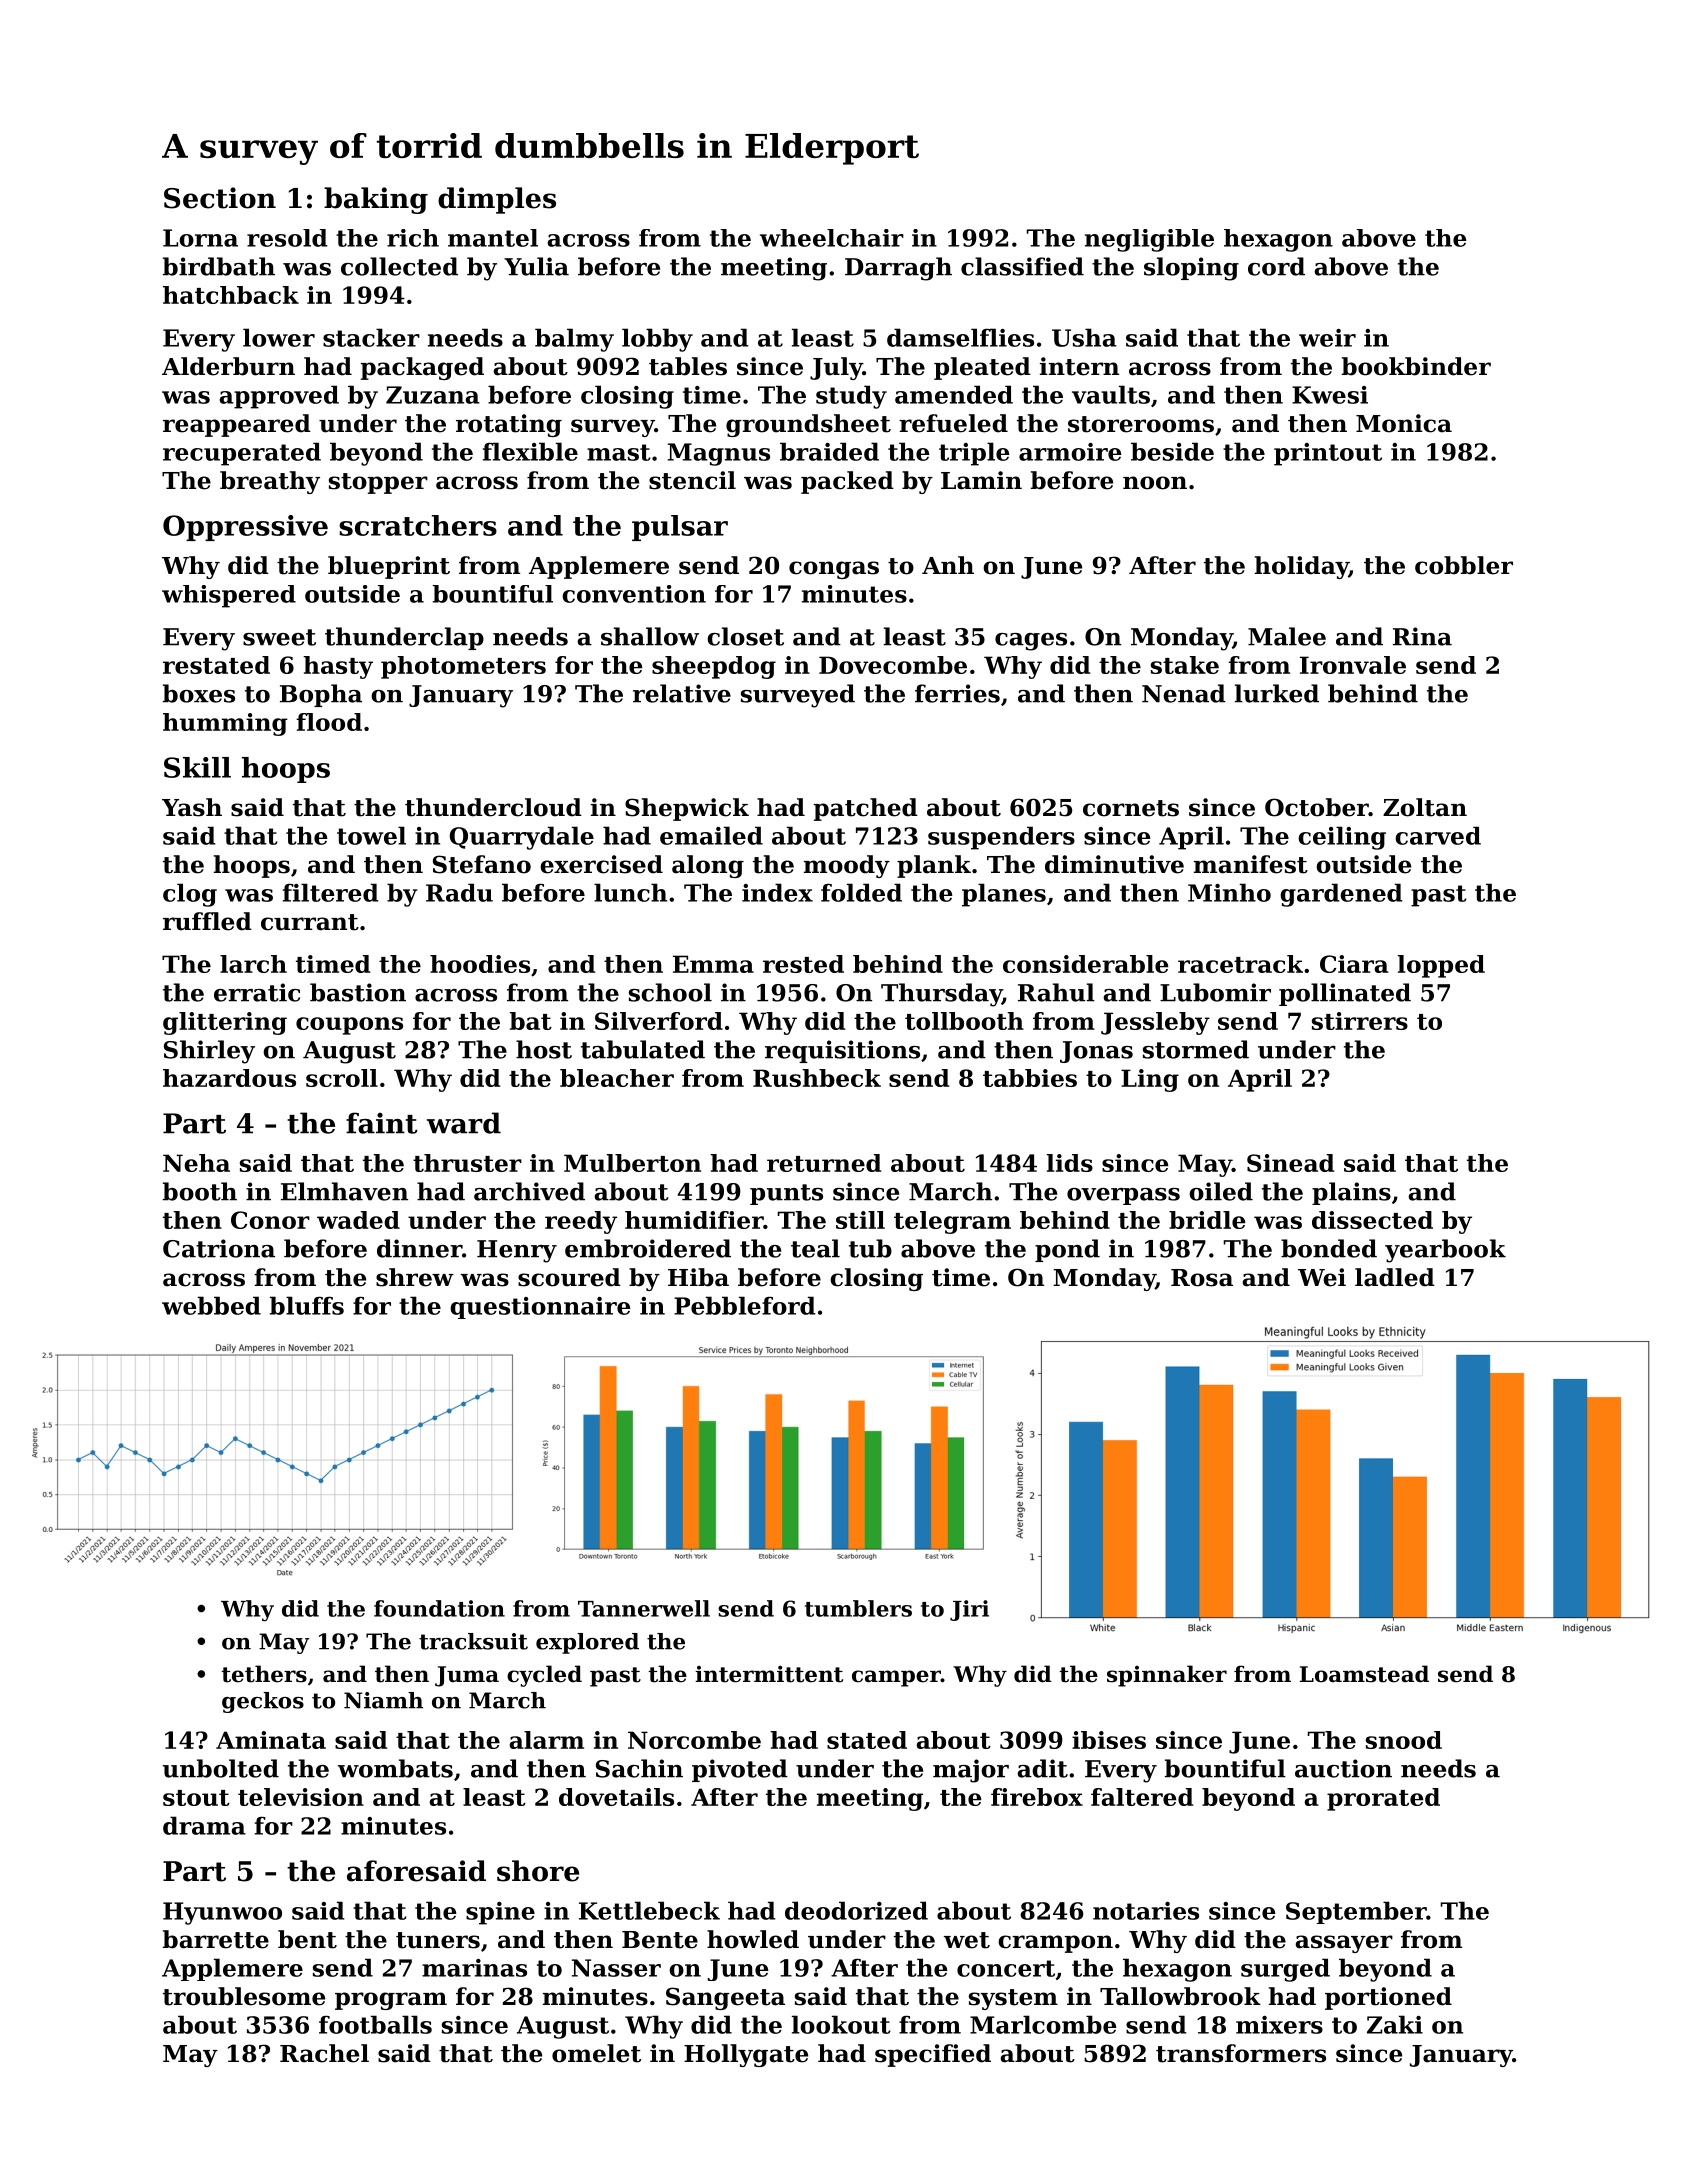 The width and height of the document is (1683, 2178). What do you see at coordinates (803, 964) in the document?
I see `rested` at bounding box center [803, 964].
